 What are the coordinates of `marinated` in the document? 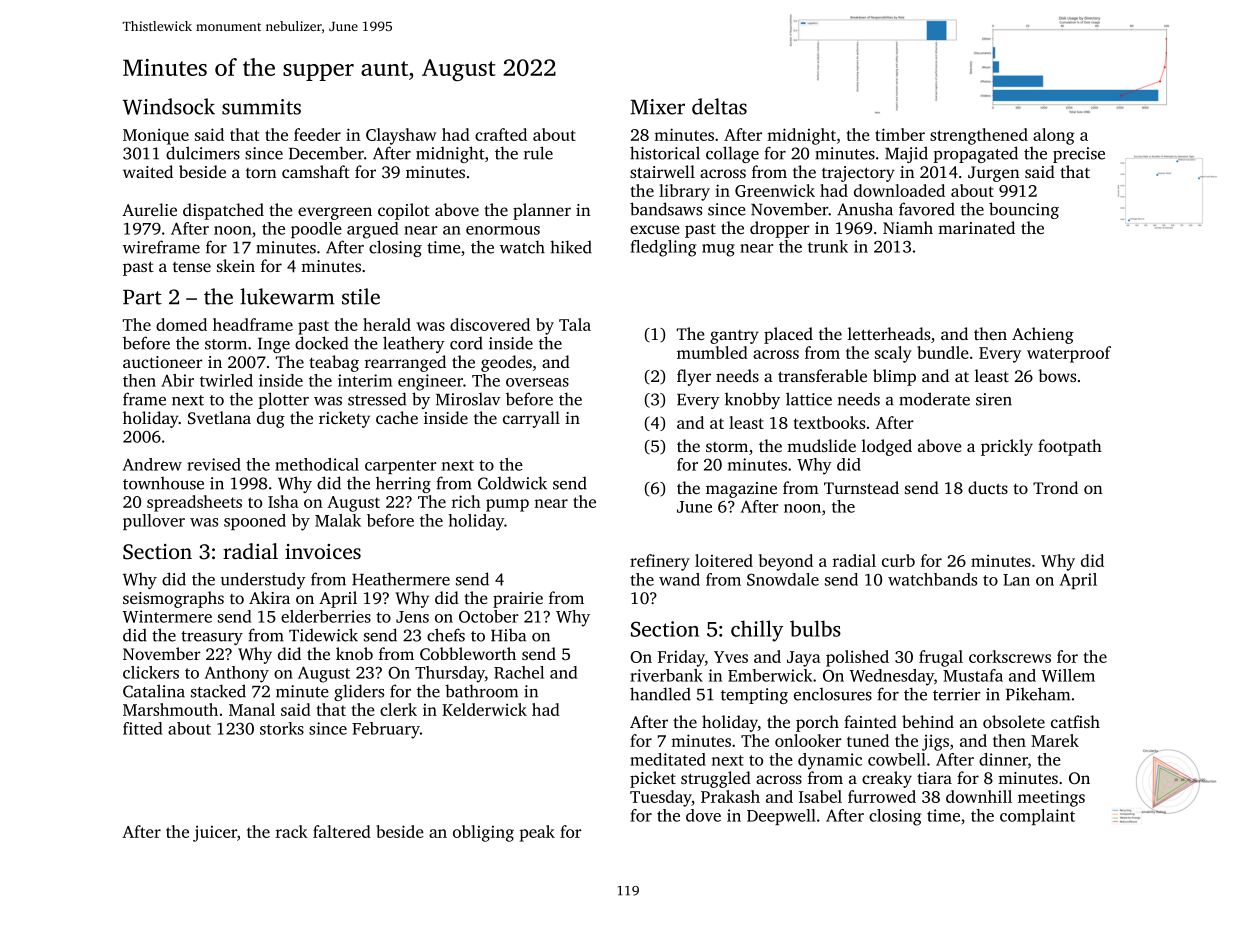 It's located at (976, 227).
